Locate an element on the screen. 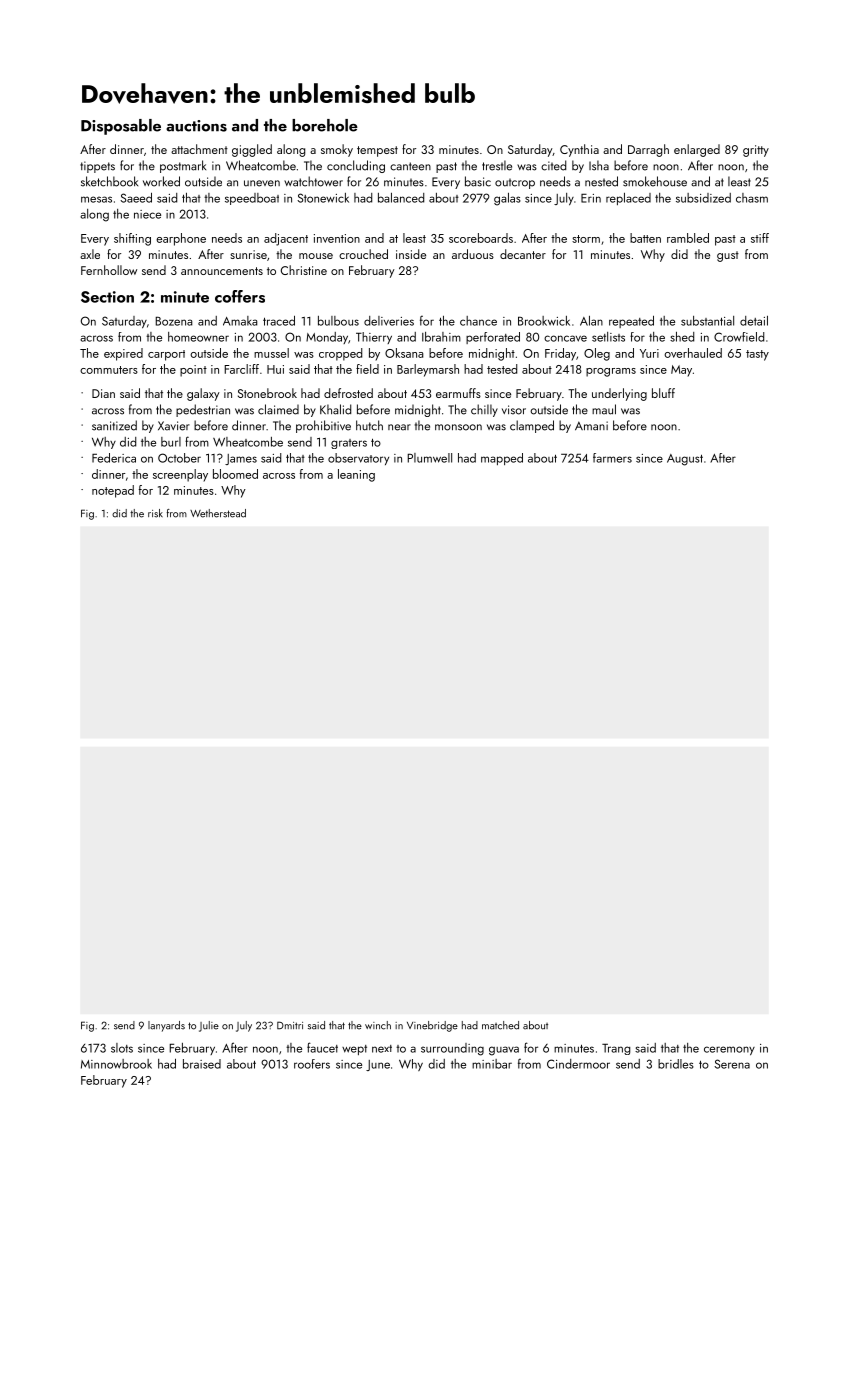 Image resolution: width=849 pixels, height=1400 pixels. gritty is located at coordinates (756, 151).
